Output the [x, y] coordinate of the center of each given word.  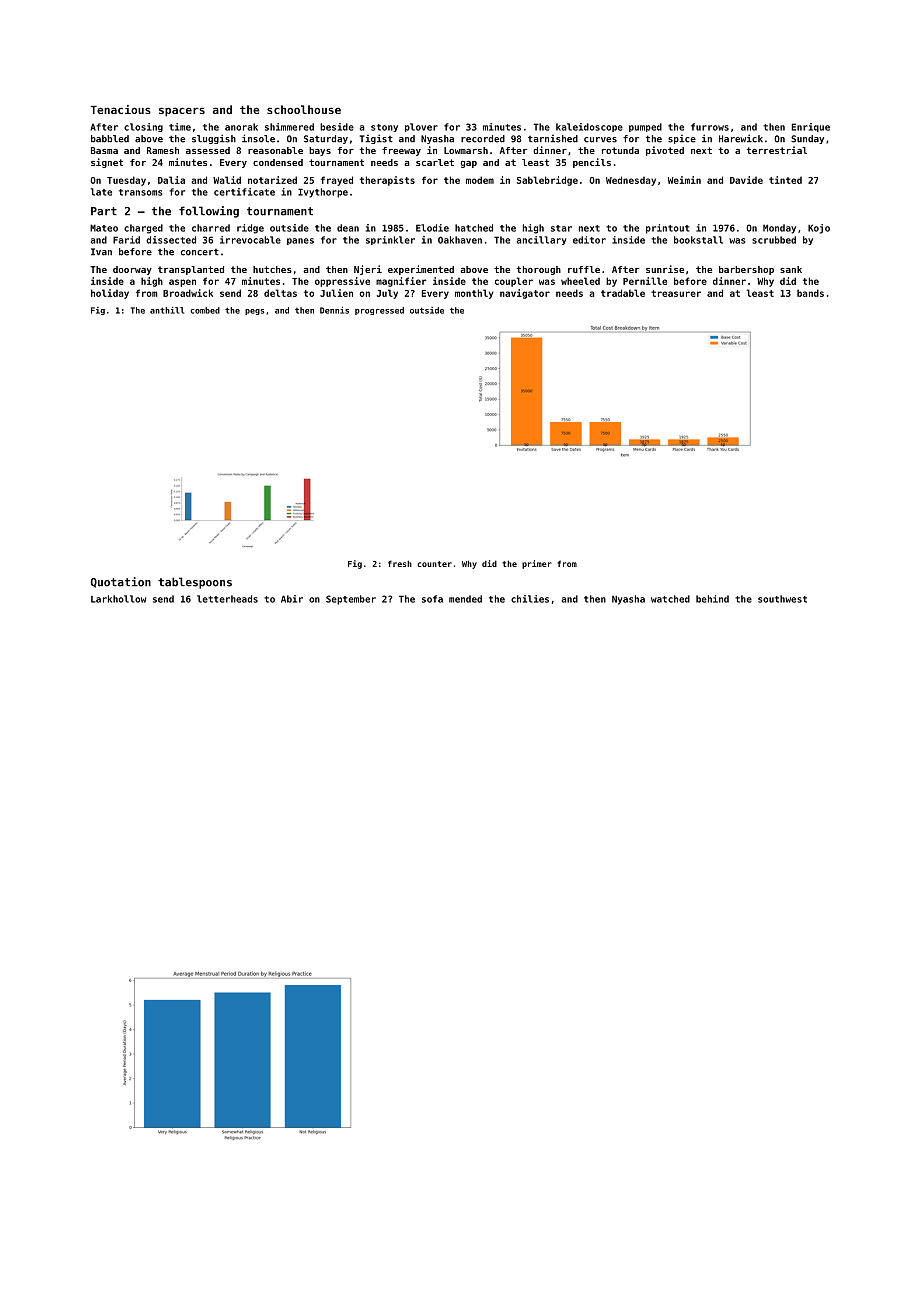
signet [107, 163]
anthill [167, 310]
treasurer [676, 293]
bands [810, 293]
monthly [474, 294]
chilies [530, 599]
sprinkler [390, 240]
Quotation [121, 582]
